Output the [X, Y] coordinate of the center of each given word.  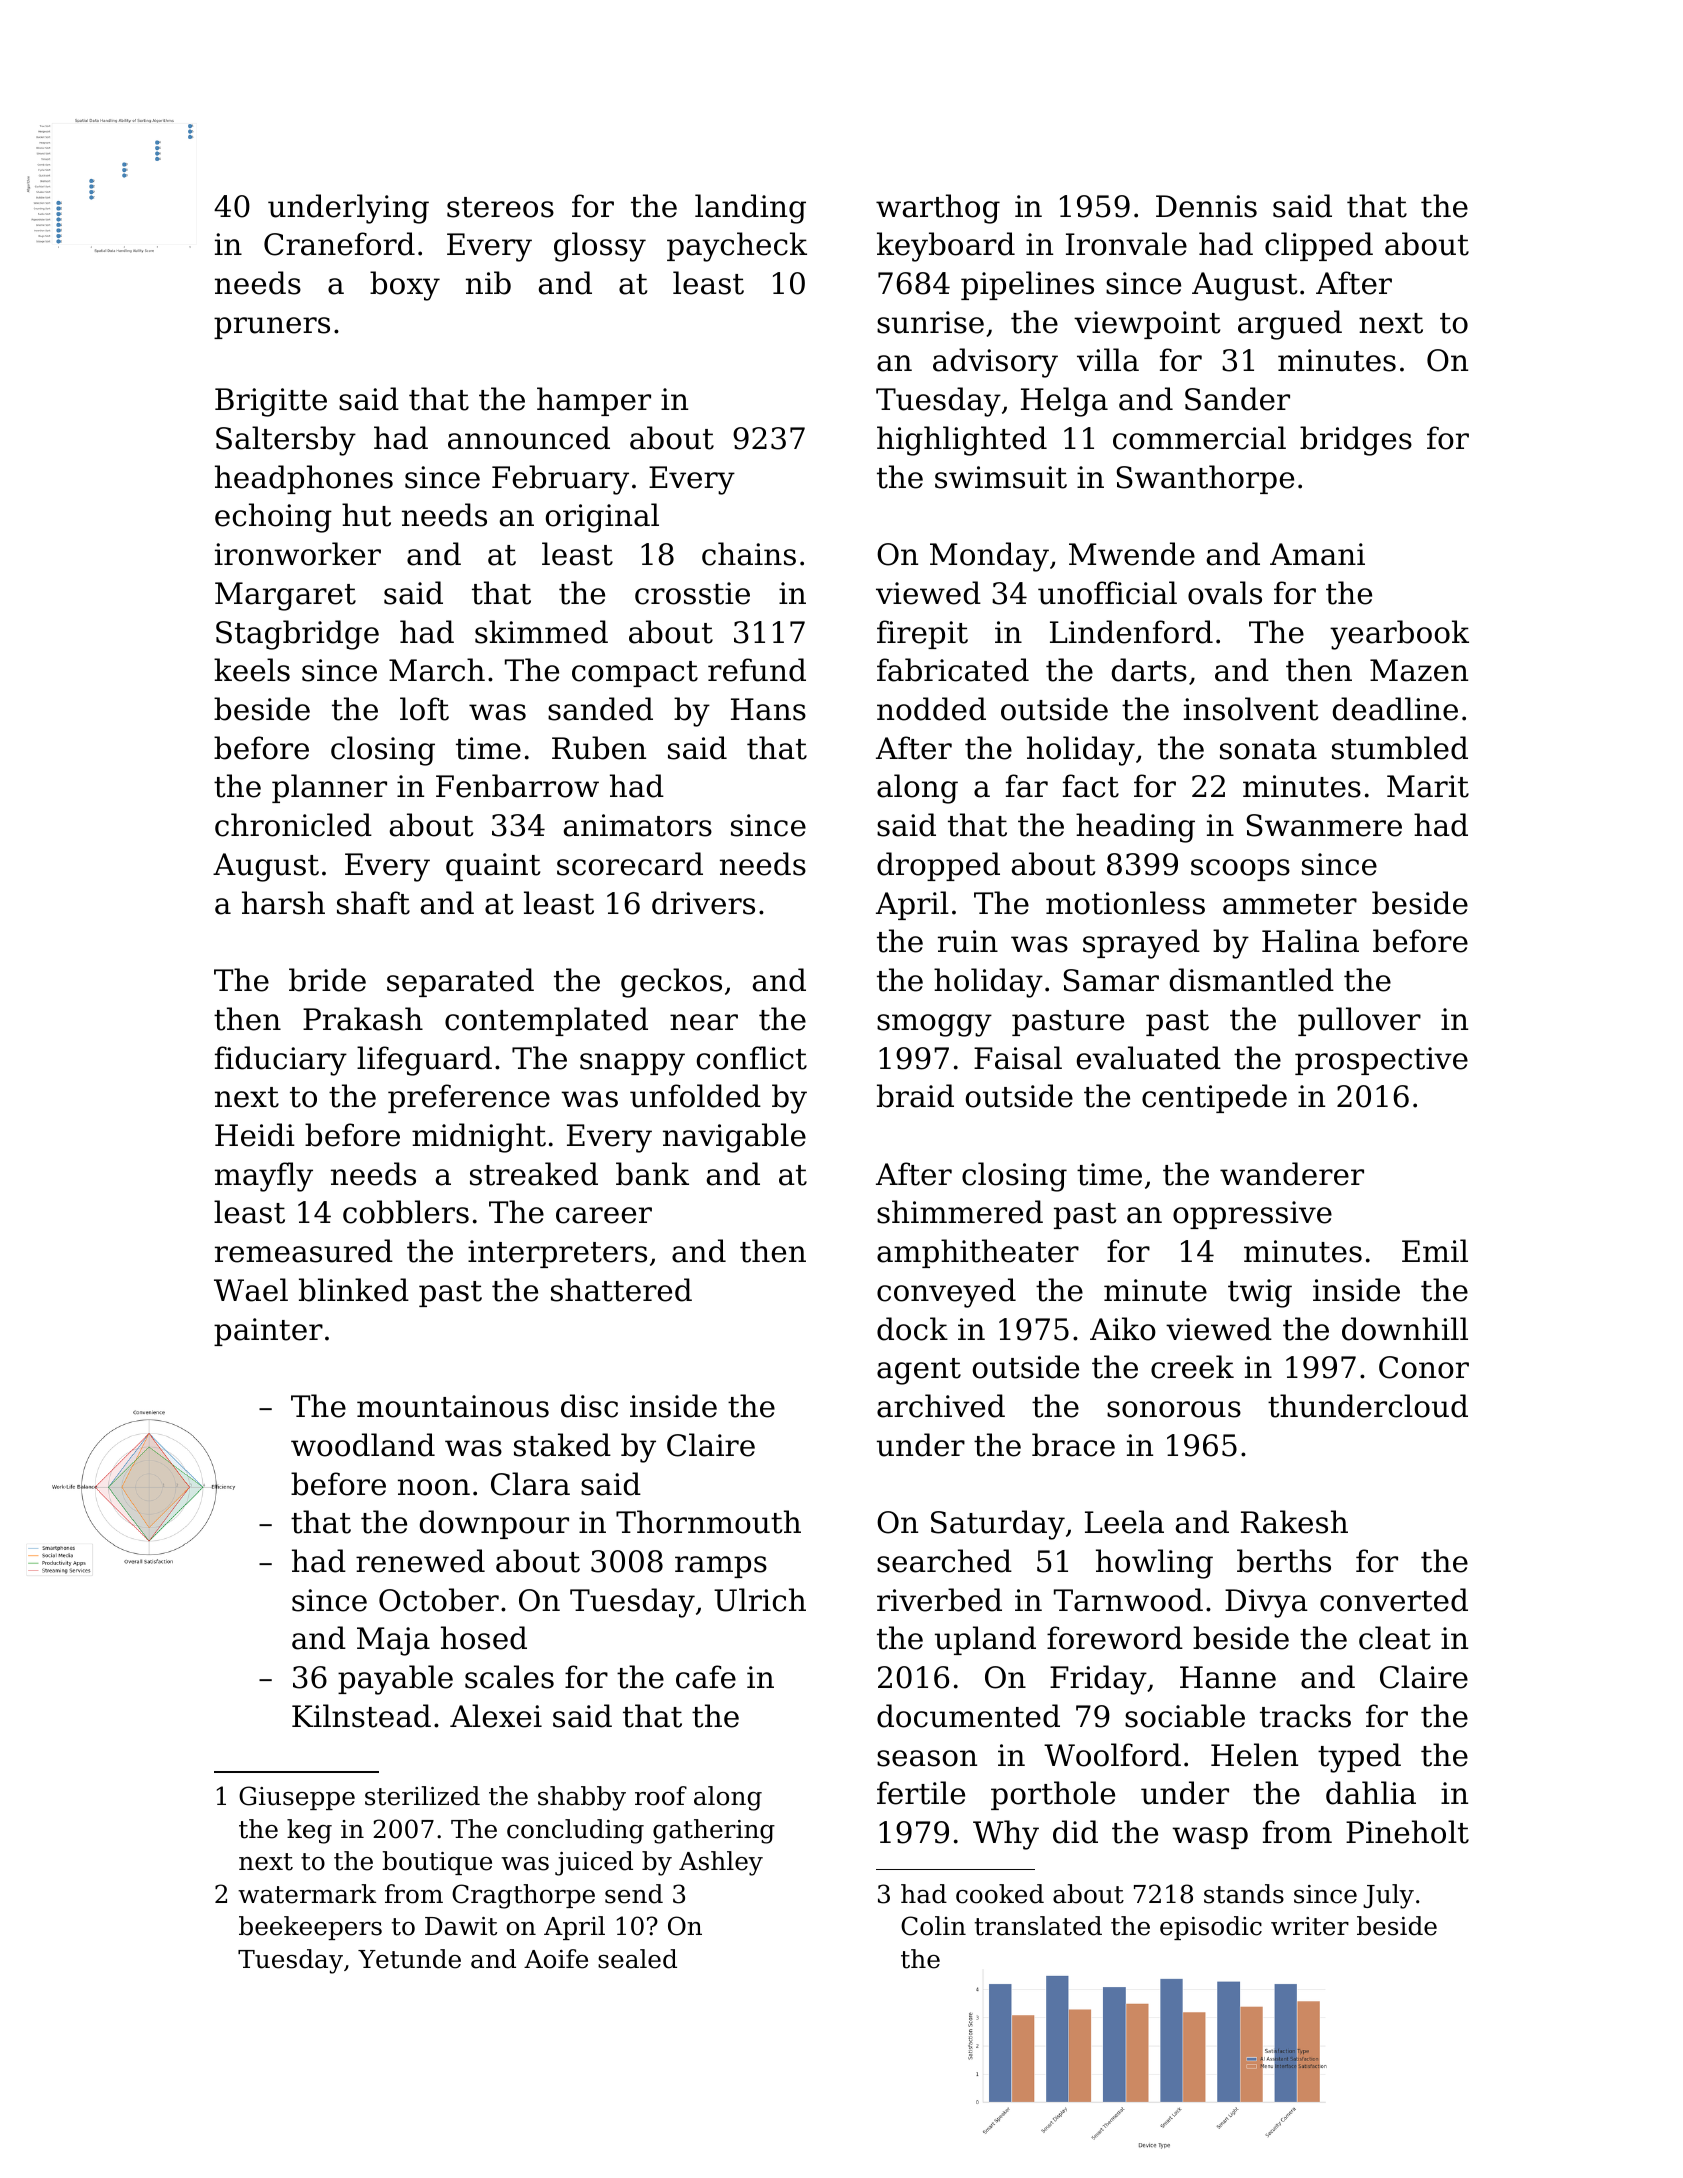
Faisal [1018, 1058]
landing [750, 209]
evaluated [1149, 1058]
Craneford [339, 244]
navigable [734, 1138]
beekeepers [310, 1928]
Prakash [363, 1019]
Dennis [1206, 206]
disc [589, 1406]
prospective [1381, 1061]
